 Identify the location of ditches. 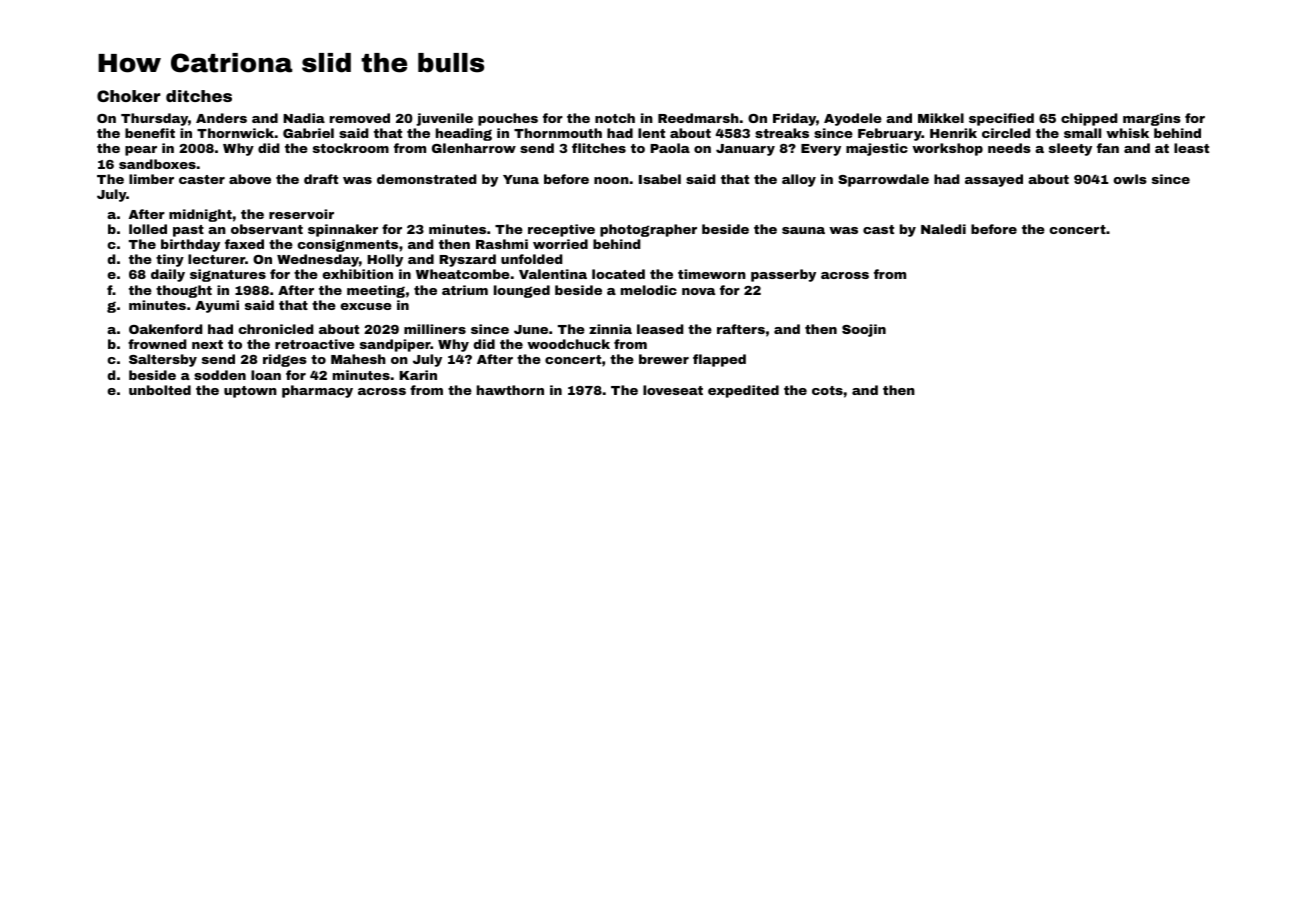
(199, 96).
